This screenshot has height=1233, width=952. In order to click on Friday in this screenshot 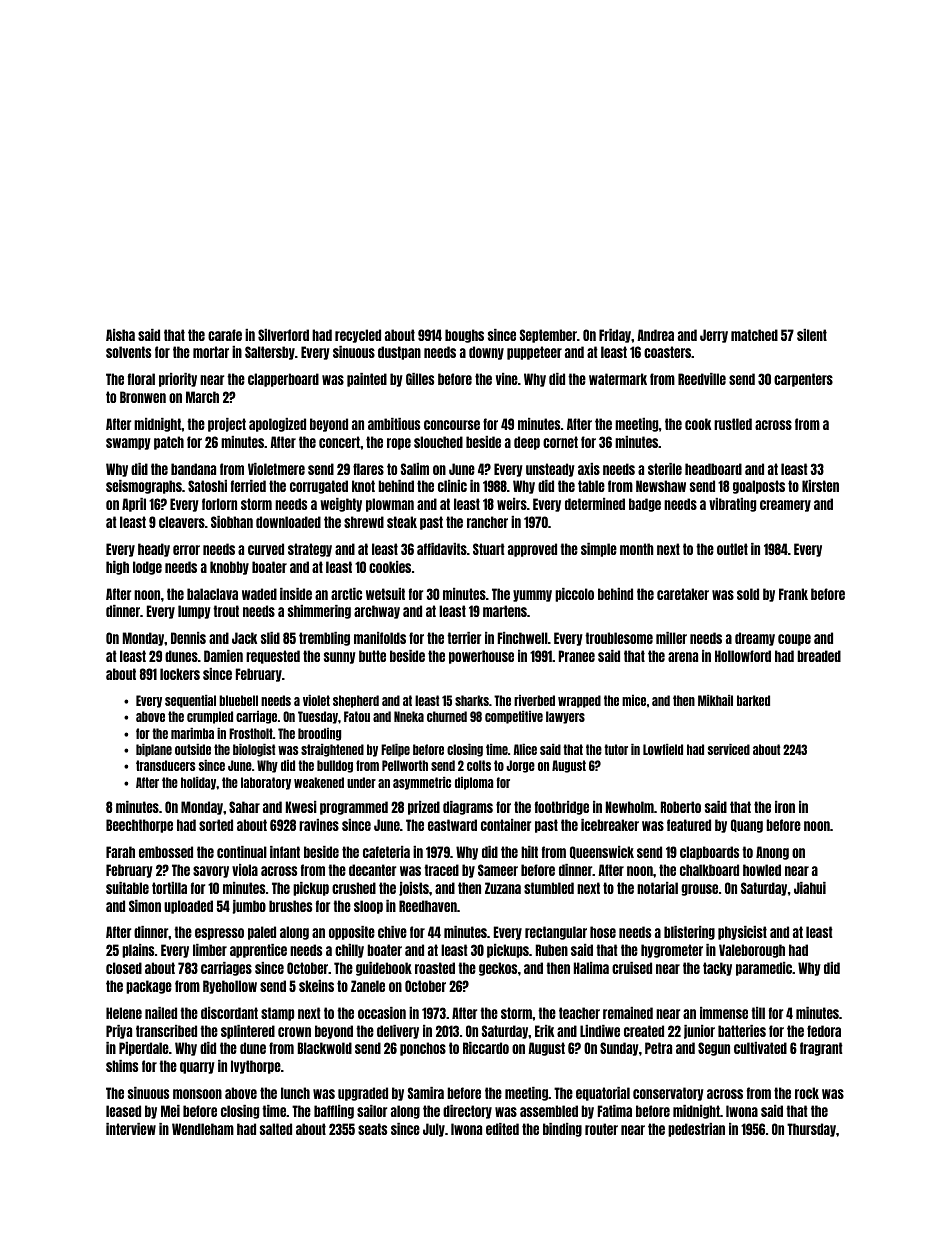, I will do `click(615, 336)`.
